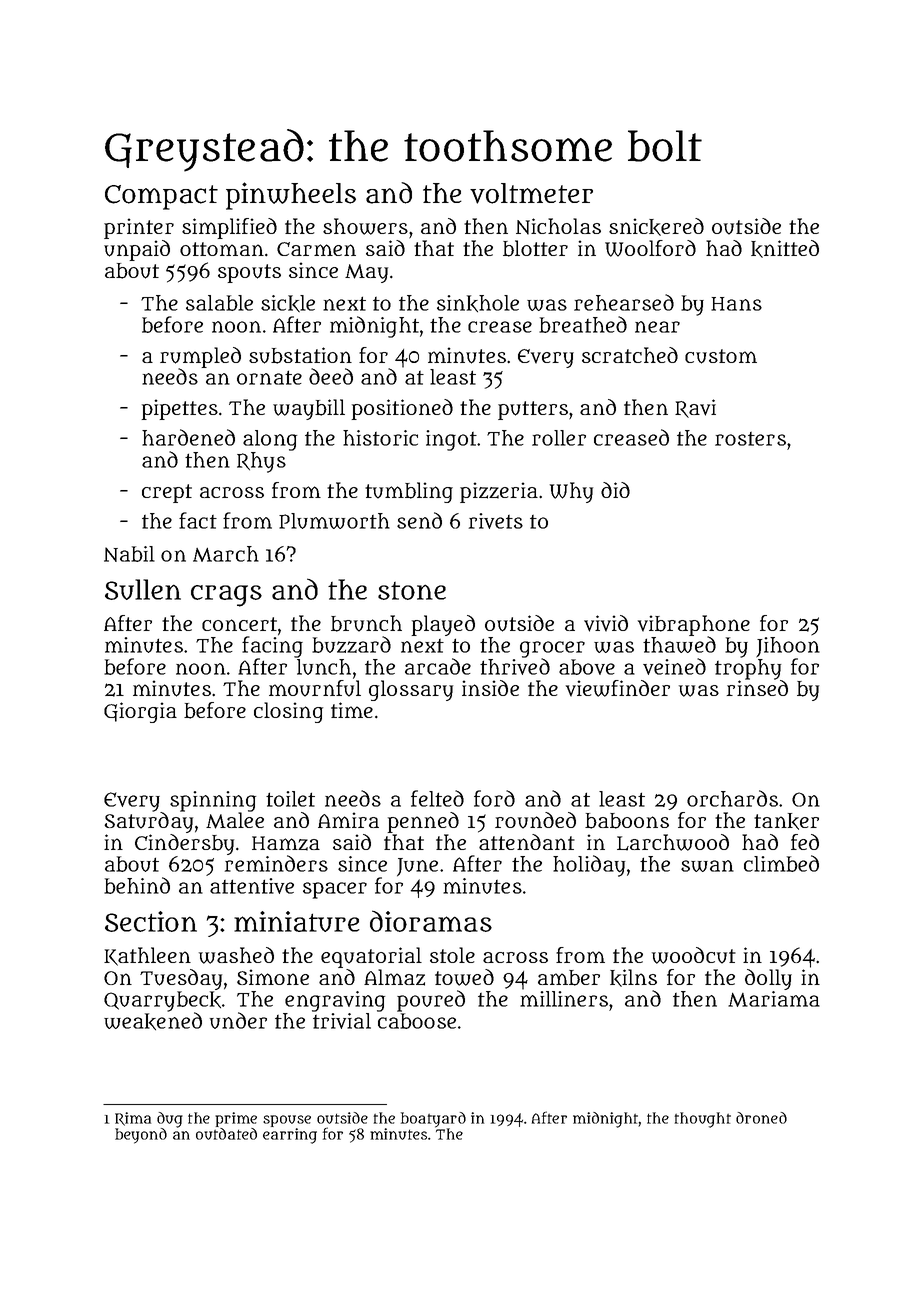 Image resolution: width=924 pixels, height=1311 pixels. Describe the element at coordinates (290, 1136) in the document. I see `earring` at that location.
